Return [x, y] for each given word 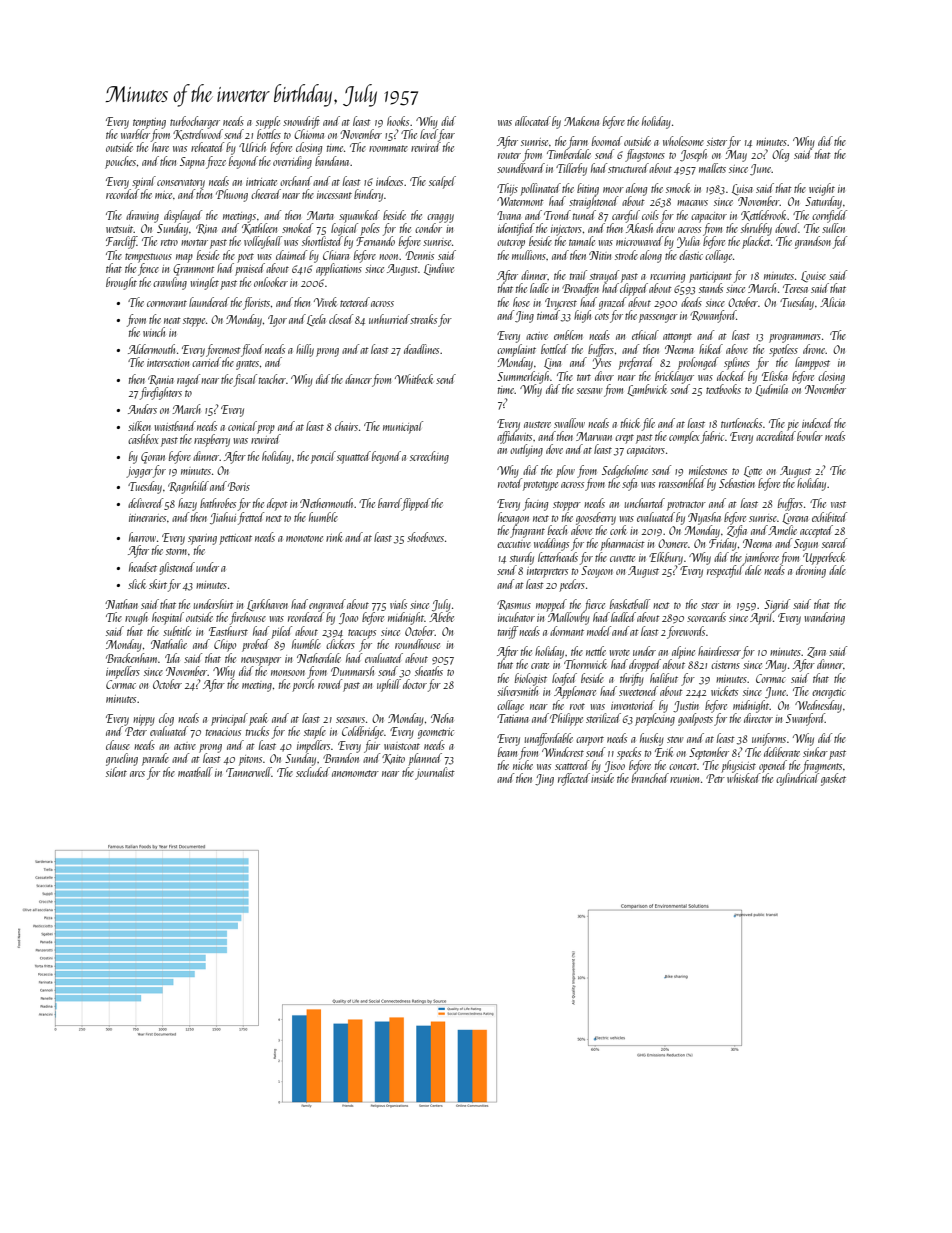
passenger [658, 318]
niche [523, 765]
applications [339, 269]
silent [116, 772]
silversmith [517, 691]
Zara [816, 652]
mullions [529, 255]
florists [256, 303]
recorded [122, 194]
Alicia [832, 302]
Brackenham [131, 658]
